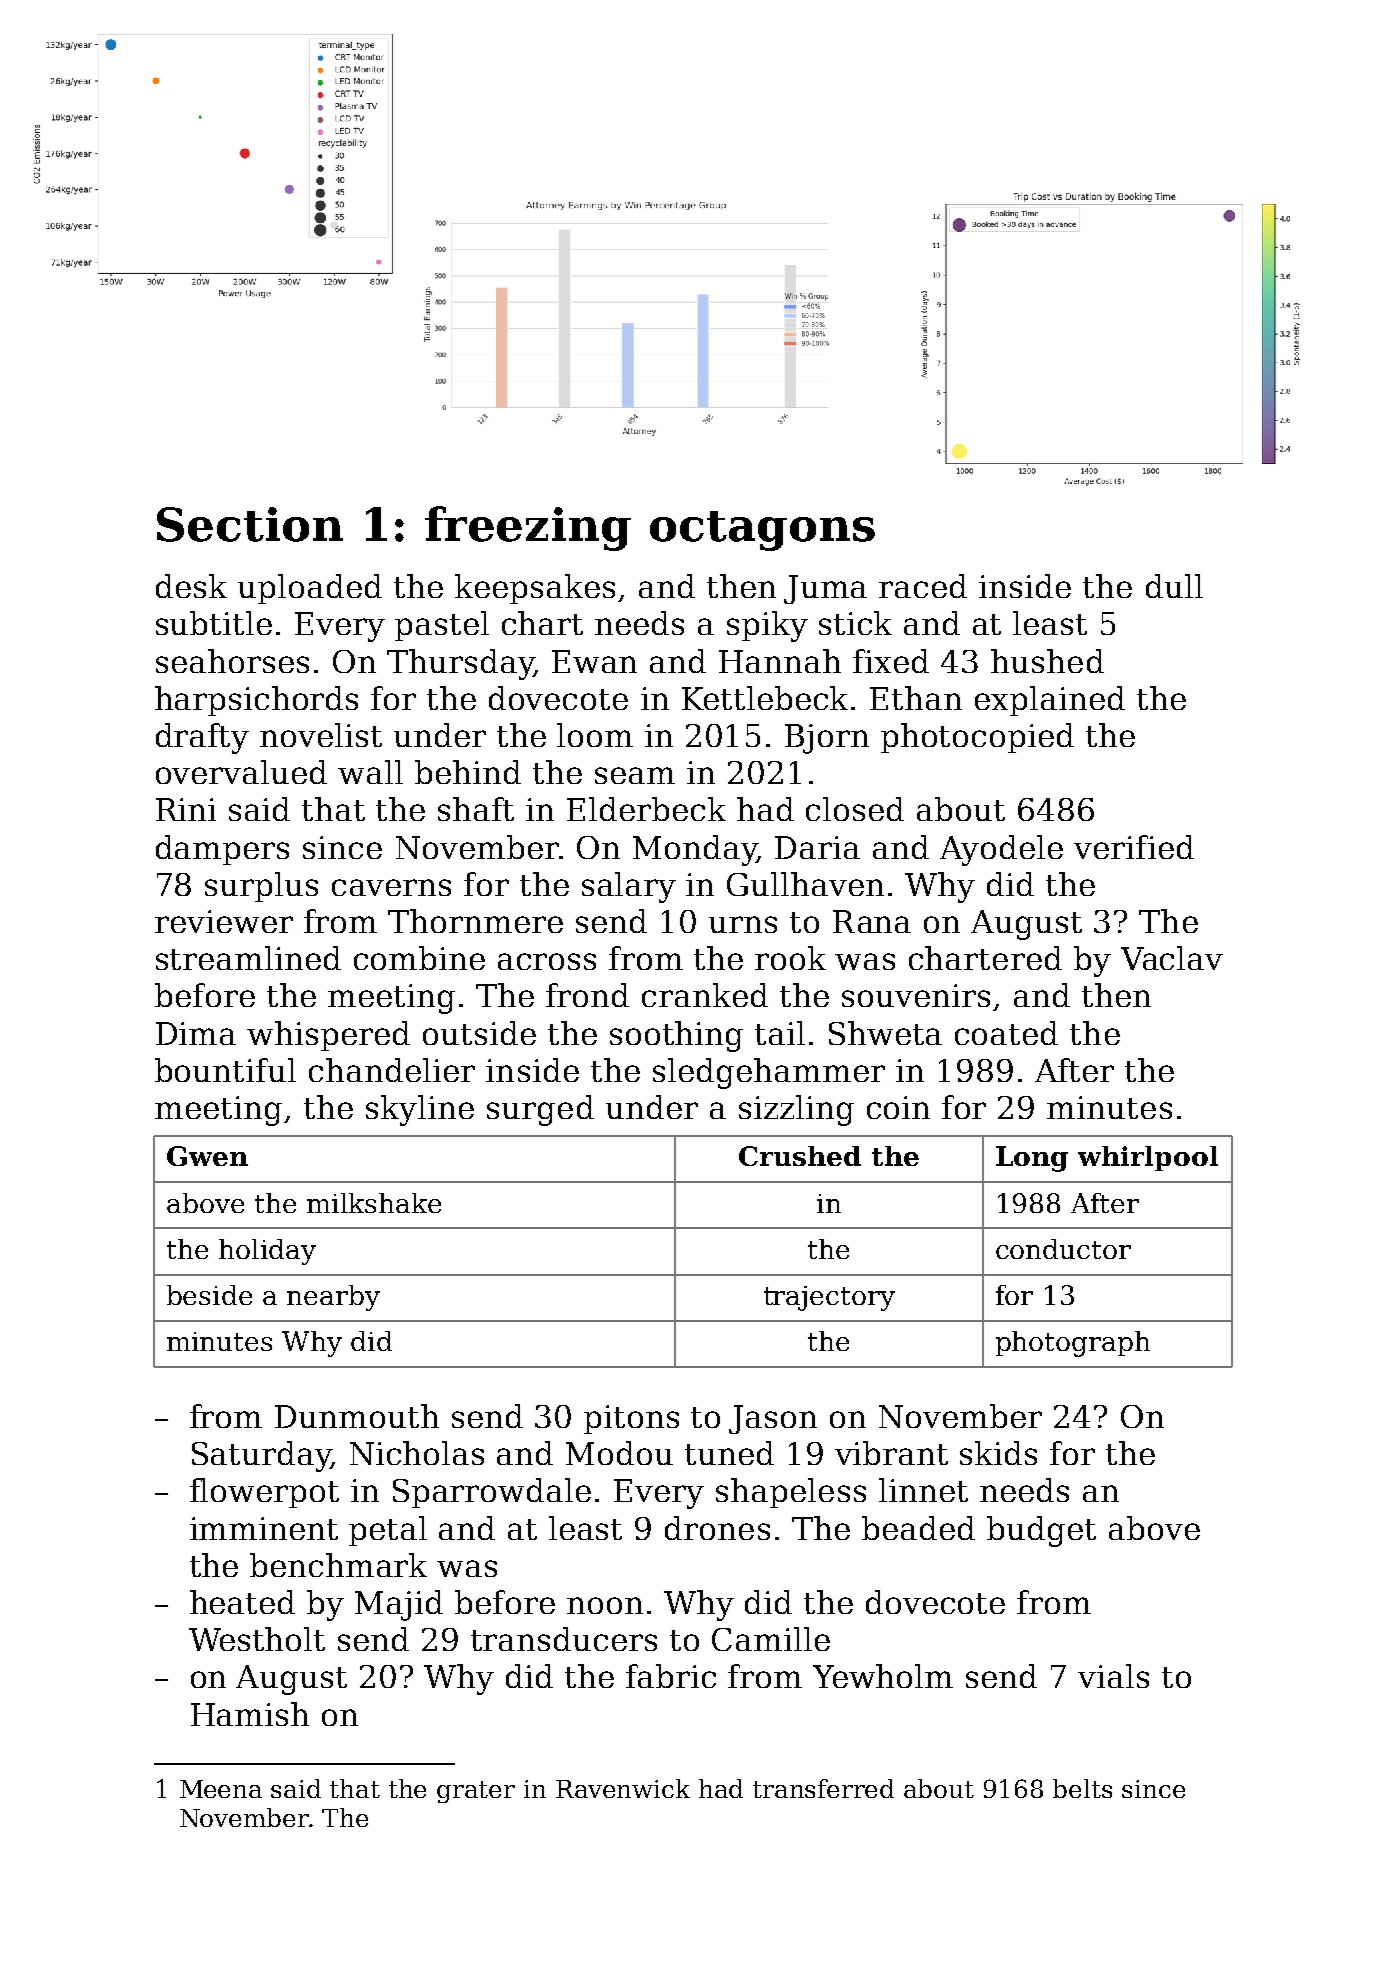 The width and height of the page is (1386, 1969). What do you see at coordinates (1174, 586) in the page?
I see `dull` at bounding box center [1174, 586].
